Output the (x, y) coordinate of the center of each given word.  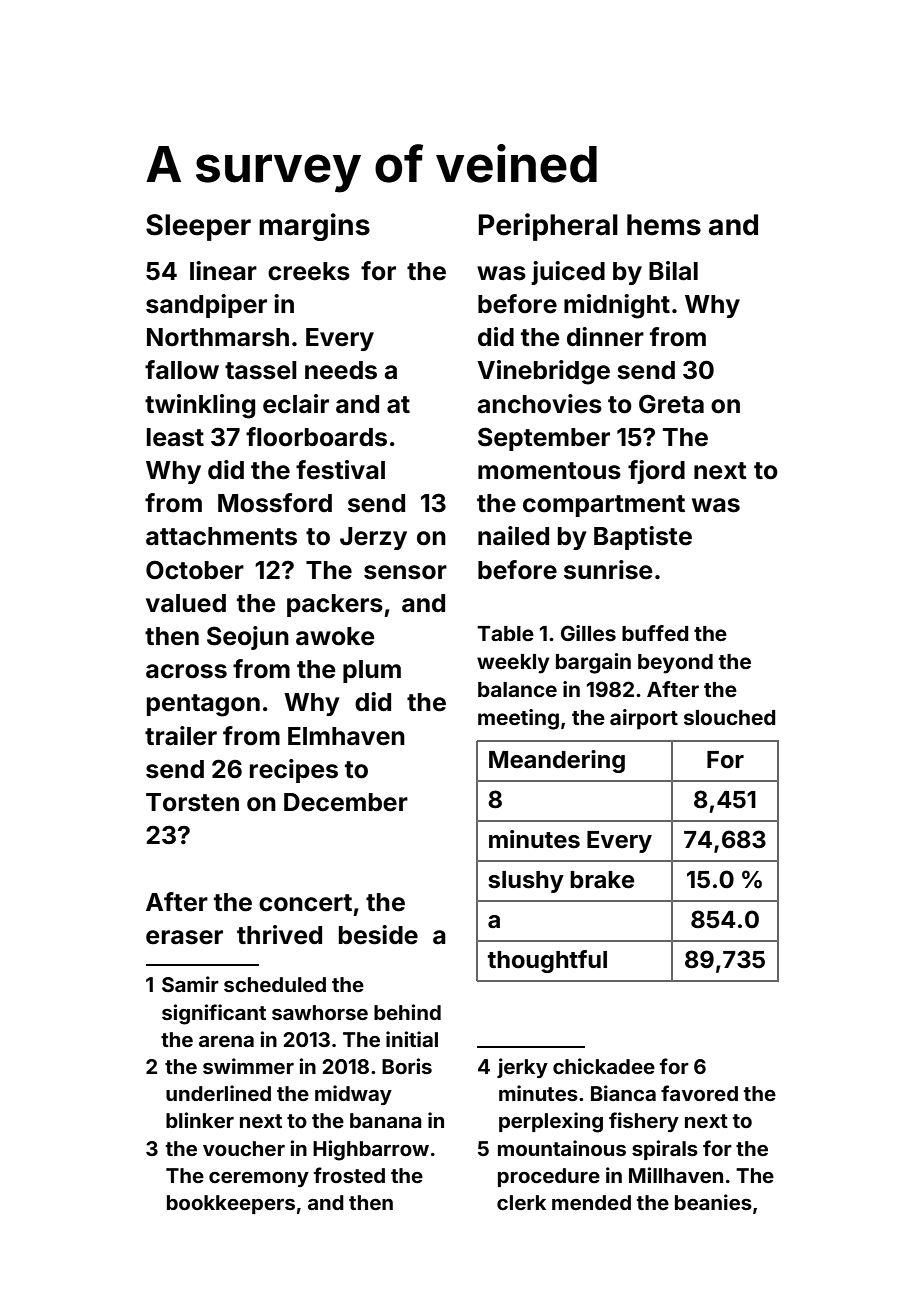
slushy (526, 882)
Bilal (673, 271)
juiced (568, 273)
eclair (296, 404)
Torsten (192, 802)
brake (602, 880)
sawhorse (320, 1012)
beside (378, 935)
